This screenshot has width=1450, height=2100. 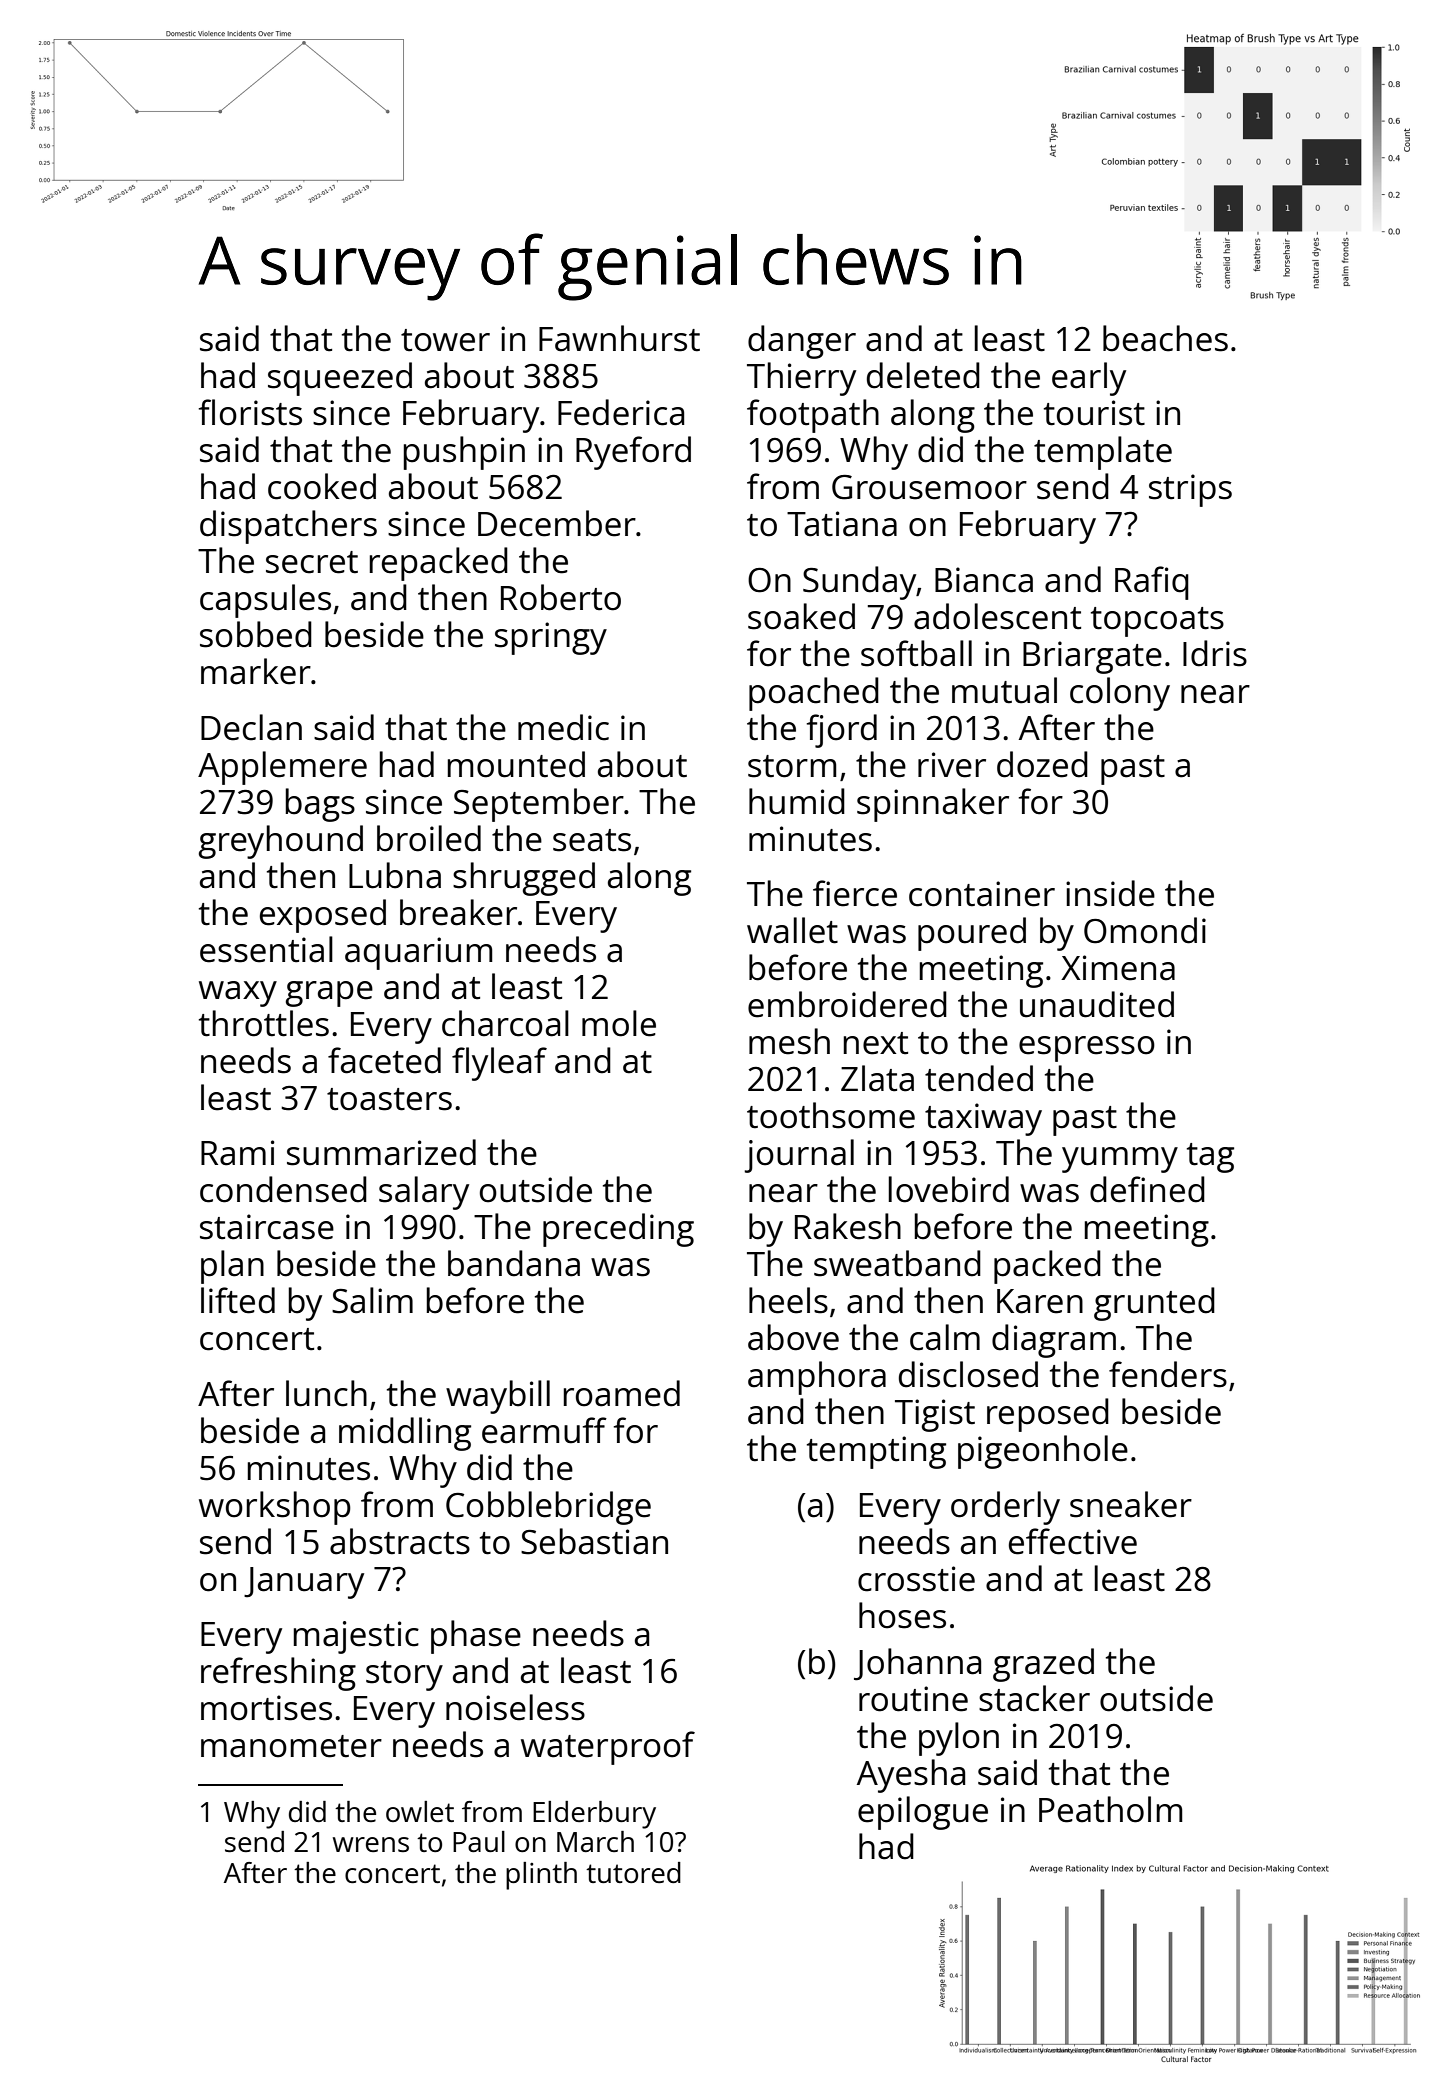 I want to click on squeezed, so click(x=340, y=379).
